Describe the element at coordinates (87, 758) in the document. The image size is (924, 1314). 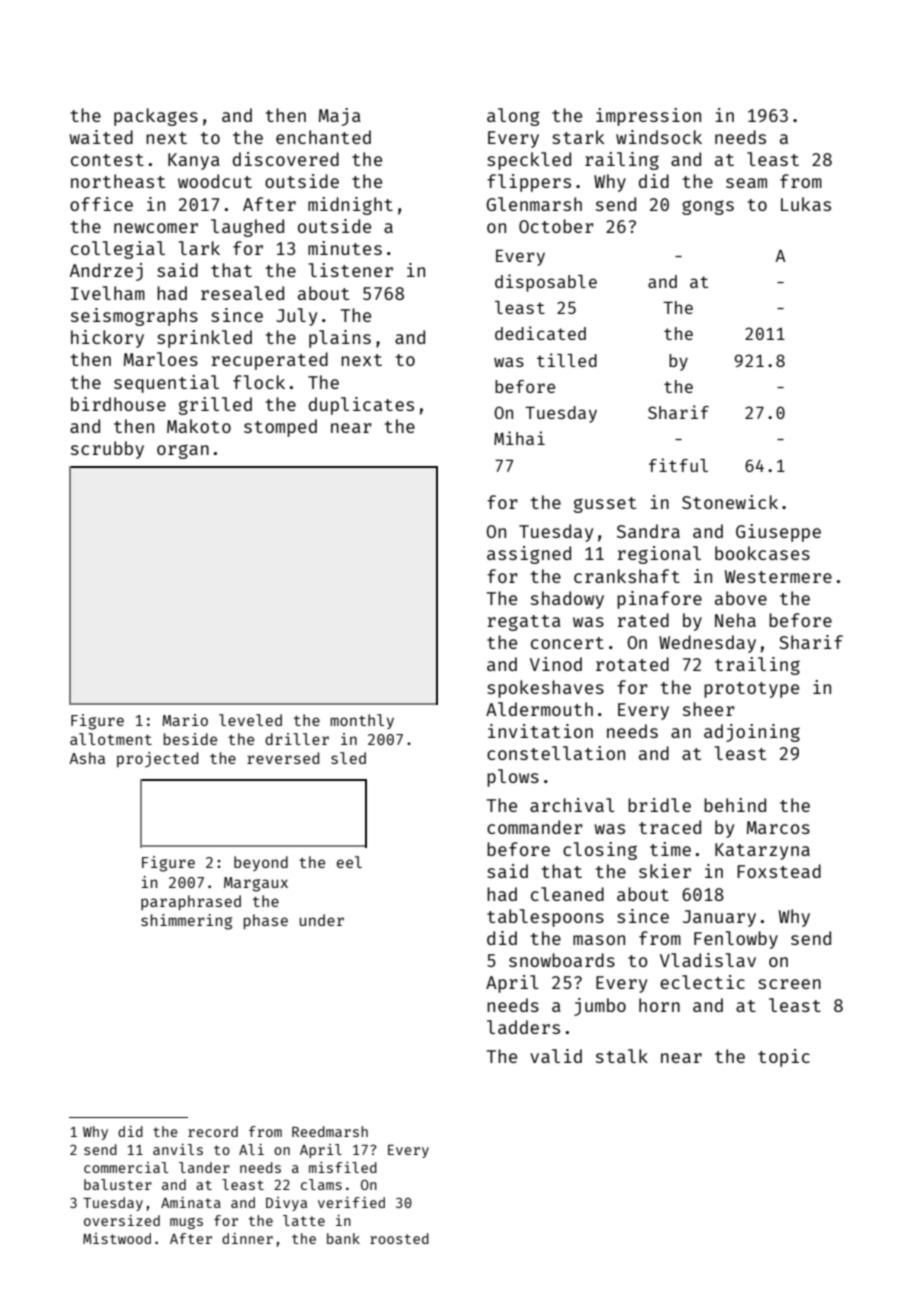
I see `Asha` at that location.
